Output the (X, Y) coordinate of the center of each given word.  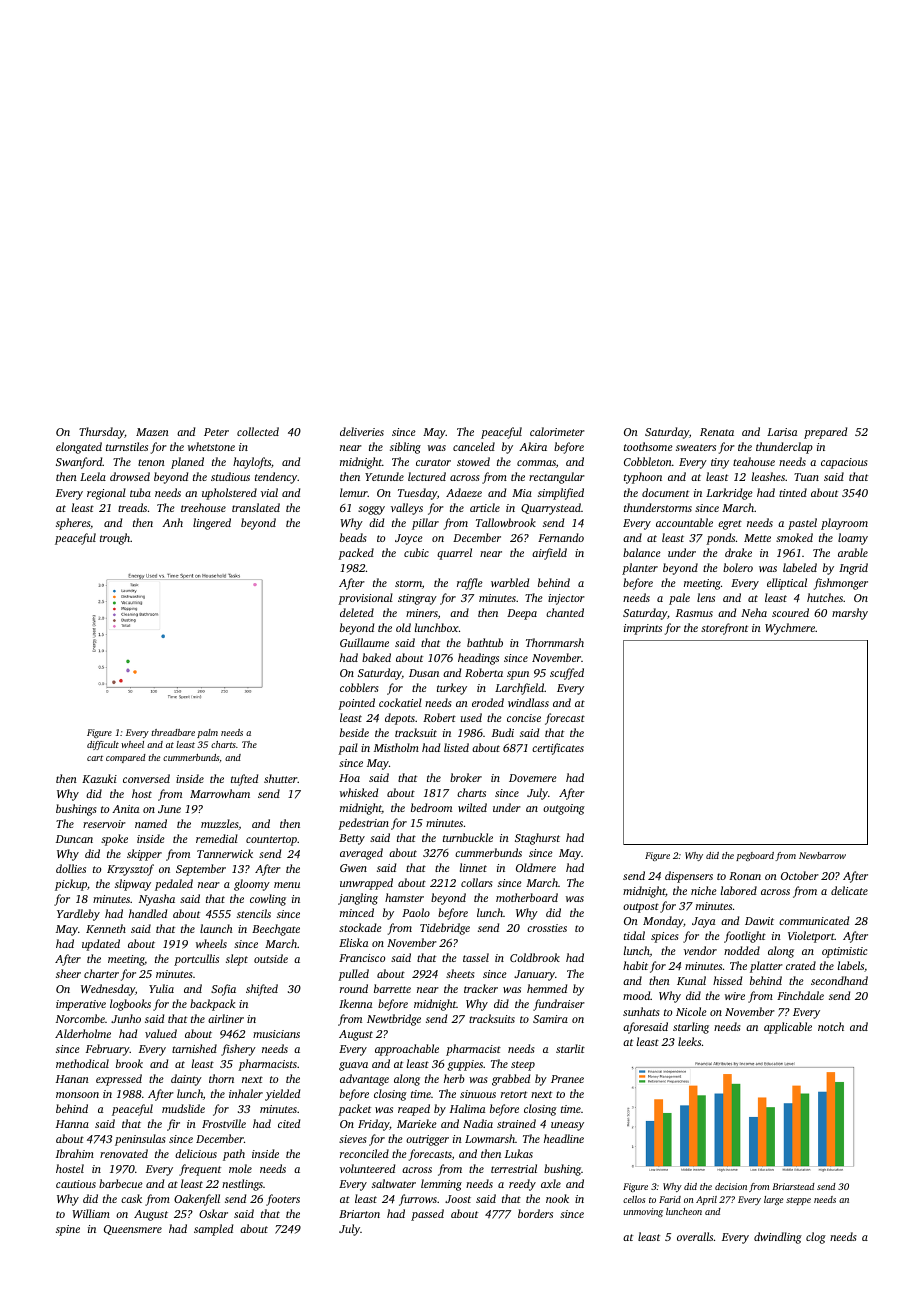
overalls (695, 1236)
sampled (213, 1230)
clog (816, 1238)
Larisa (782, 432)
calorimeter (557, 431)
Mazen (152, 432)
